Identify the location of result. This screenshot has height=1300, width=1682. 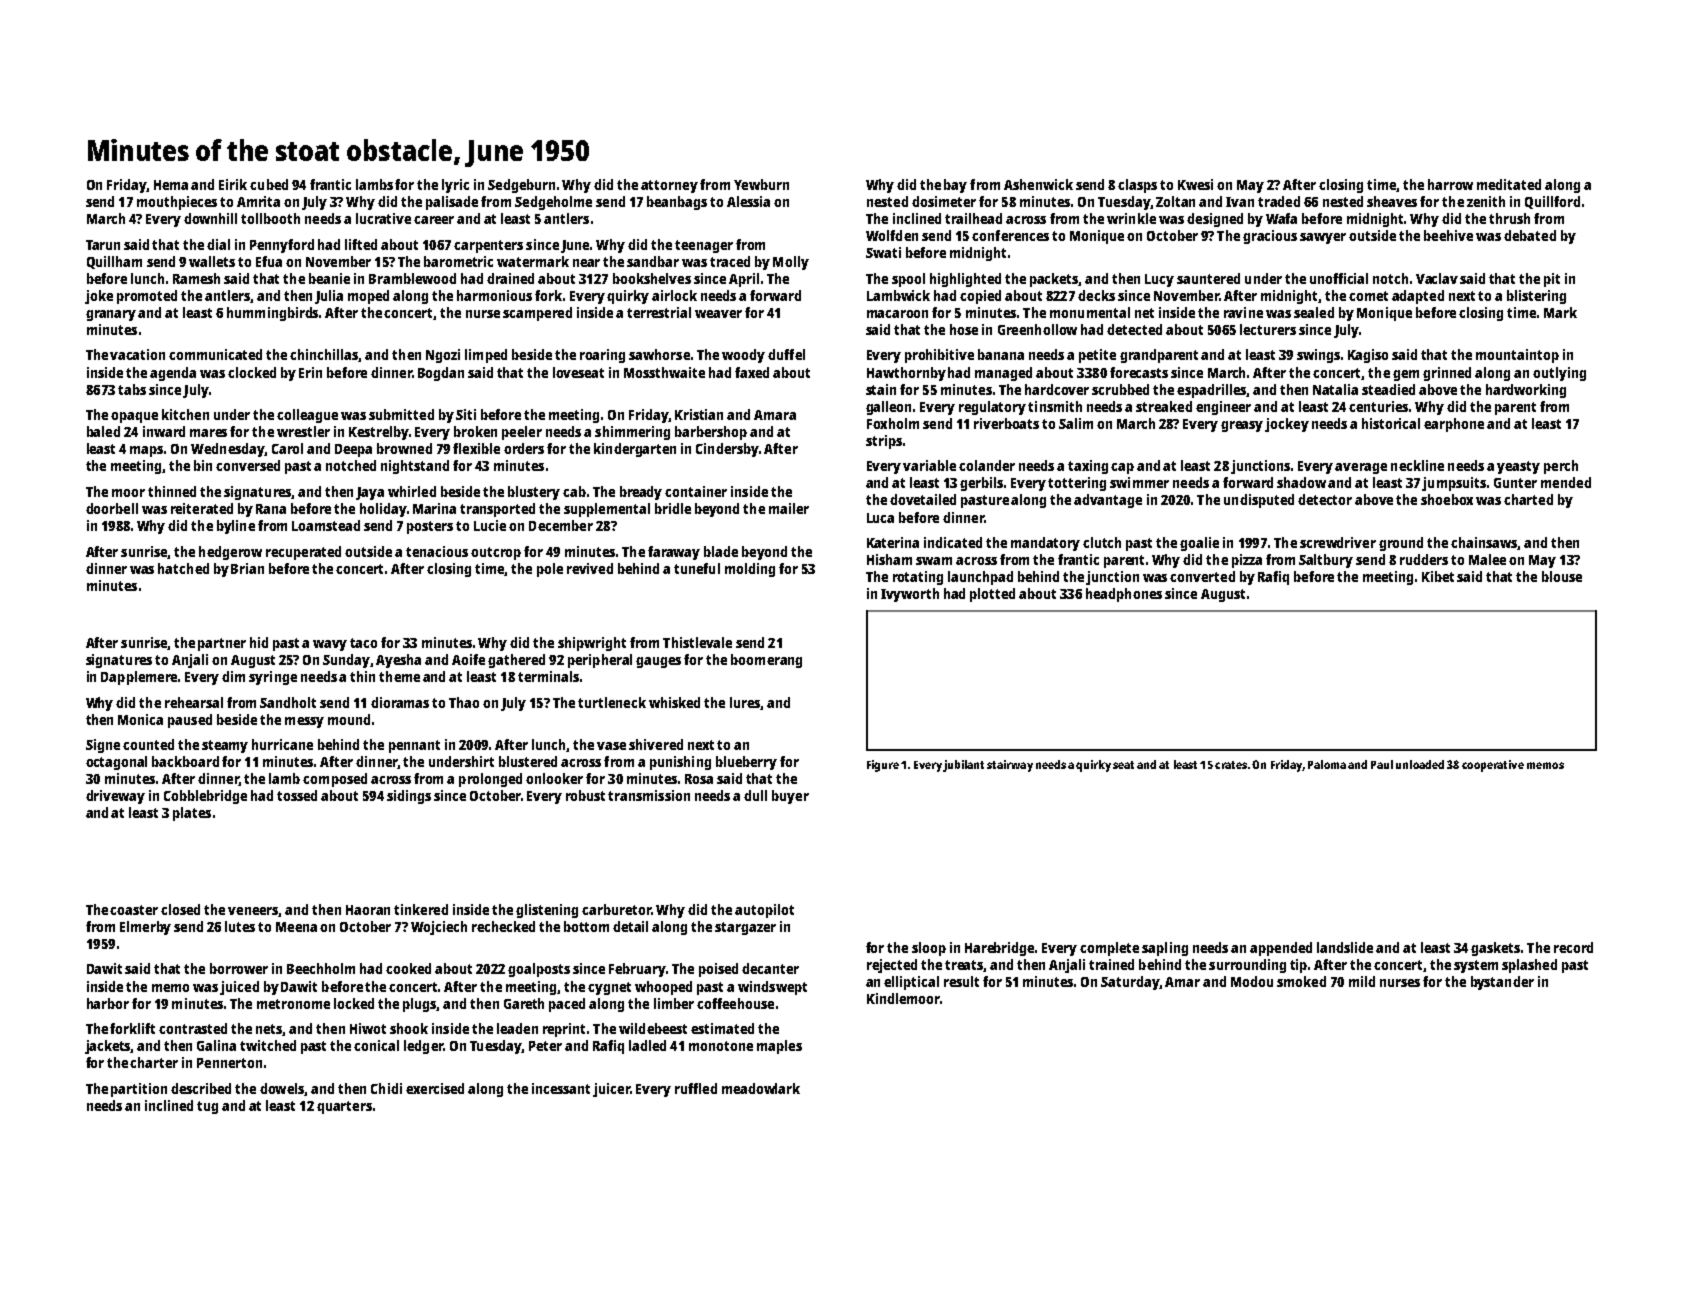
(961, 981).
